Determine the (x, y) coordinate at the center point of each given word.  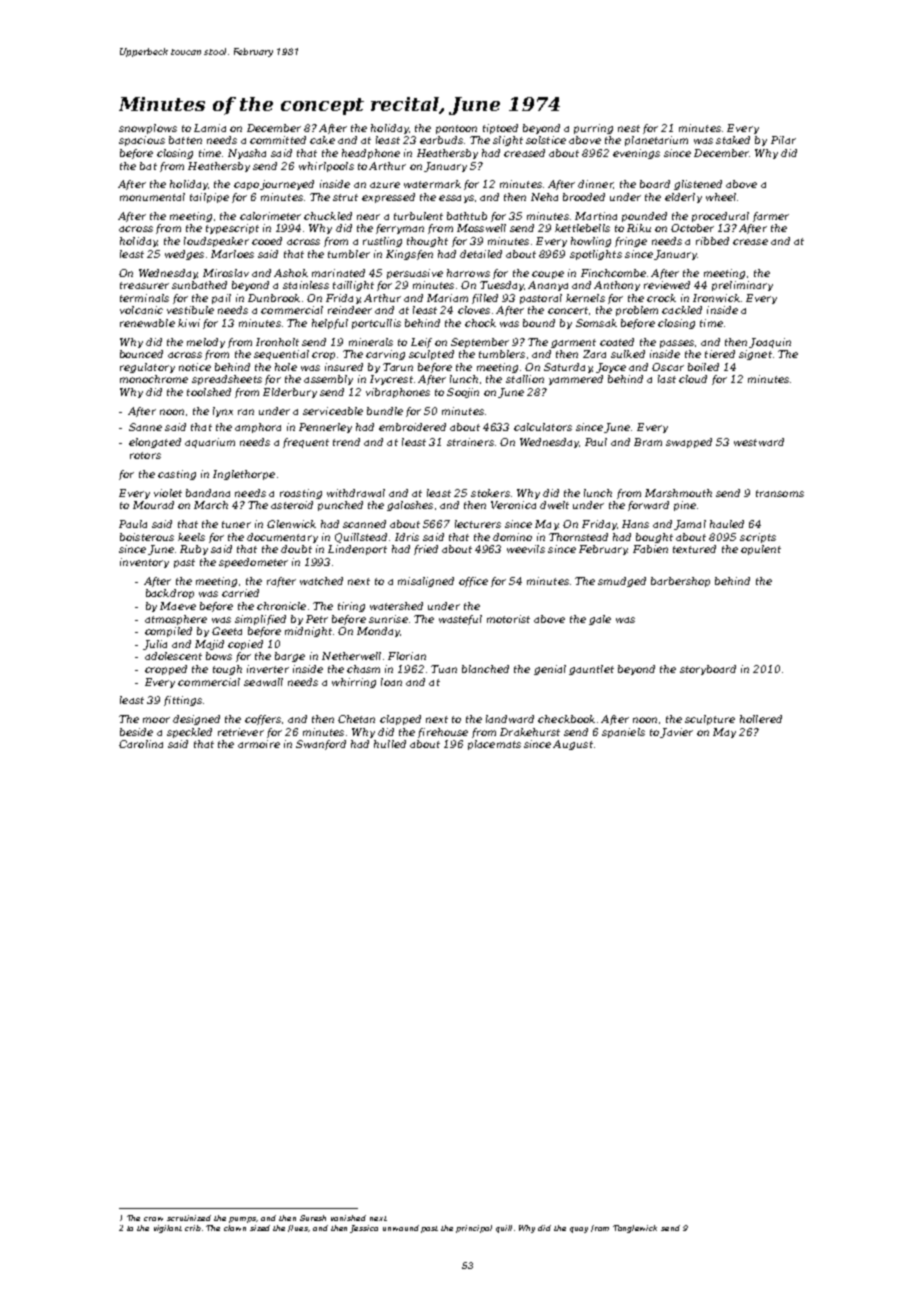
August (573, 745)
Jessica (364, 1229)
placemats (494, 745)
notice (195, 367)
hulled (390, 744)
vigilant (168, 1229)
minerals (371, 342)
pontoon (456, 129)
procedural (720, 217)
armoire (259, 744)
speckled (189, 733)
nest (629, 128)
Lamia (210, 128)
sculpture (710, 720)
